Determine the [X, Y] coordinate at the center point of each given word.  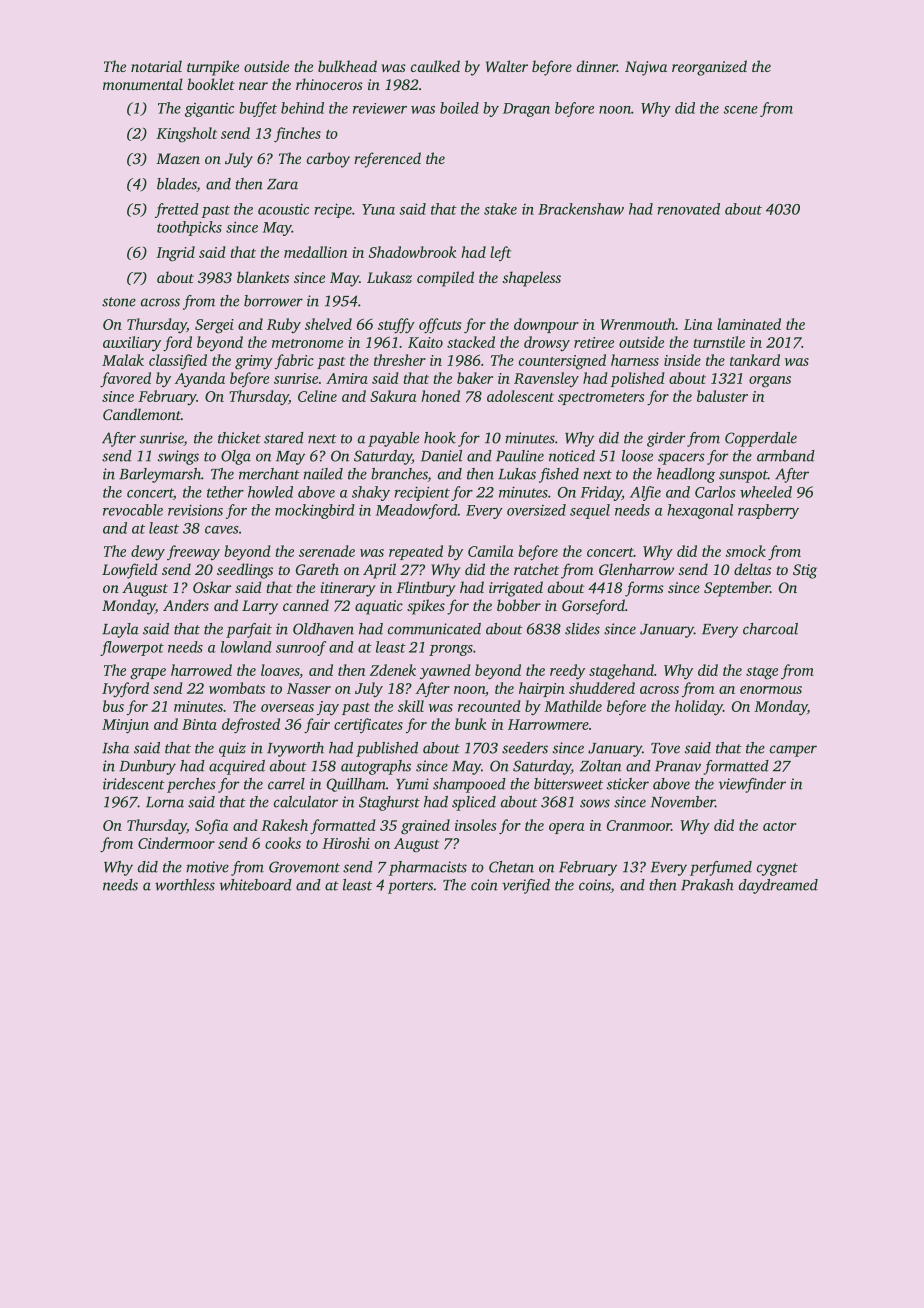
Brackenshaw [581, 209]
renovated [688, 209]
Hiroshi [346, 843]
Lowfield [130, 571]
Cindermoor [176, 843]
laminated [749, 324]
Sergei [214, 326]
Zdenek [393, 670]
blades [177, 185]
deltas [752, 569]
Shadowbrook [412, 252]
